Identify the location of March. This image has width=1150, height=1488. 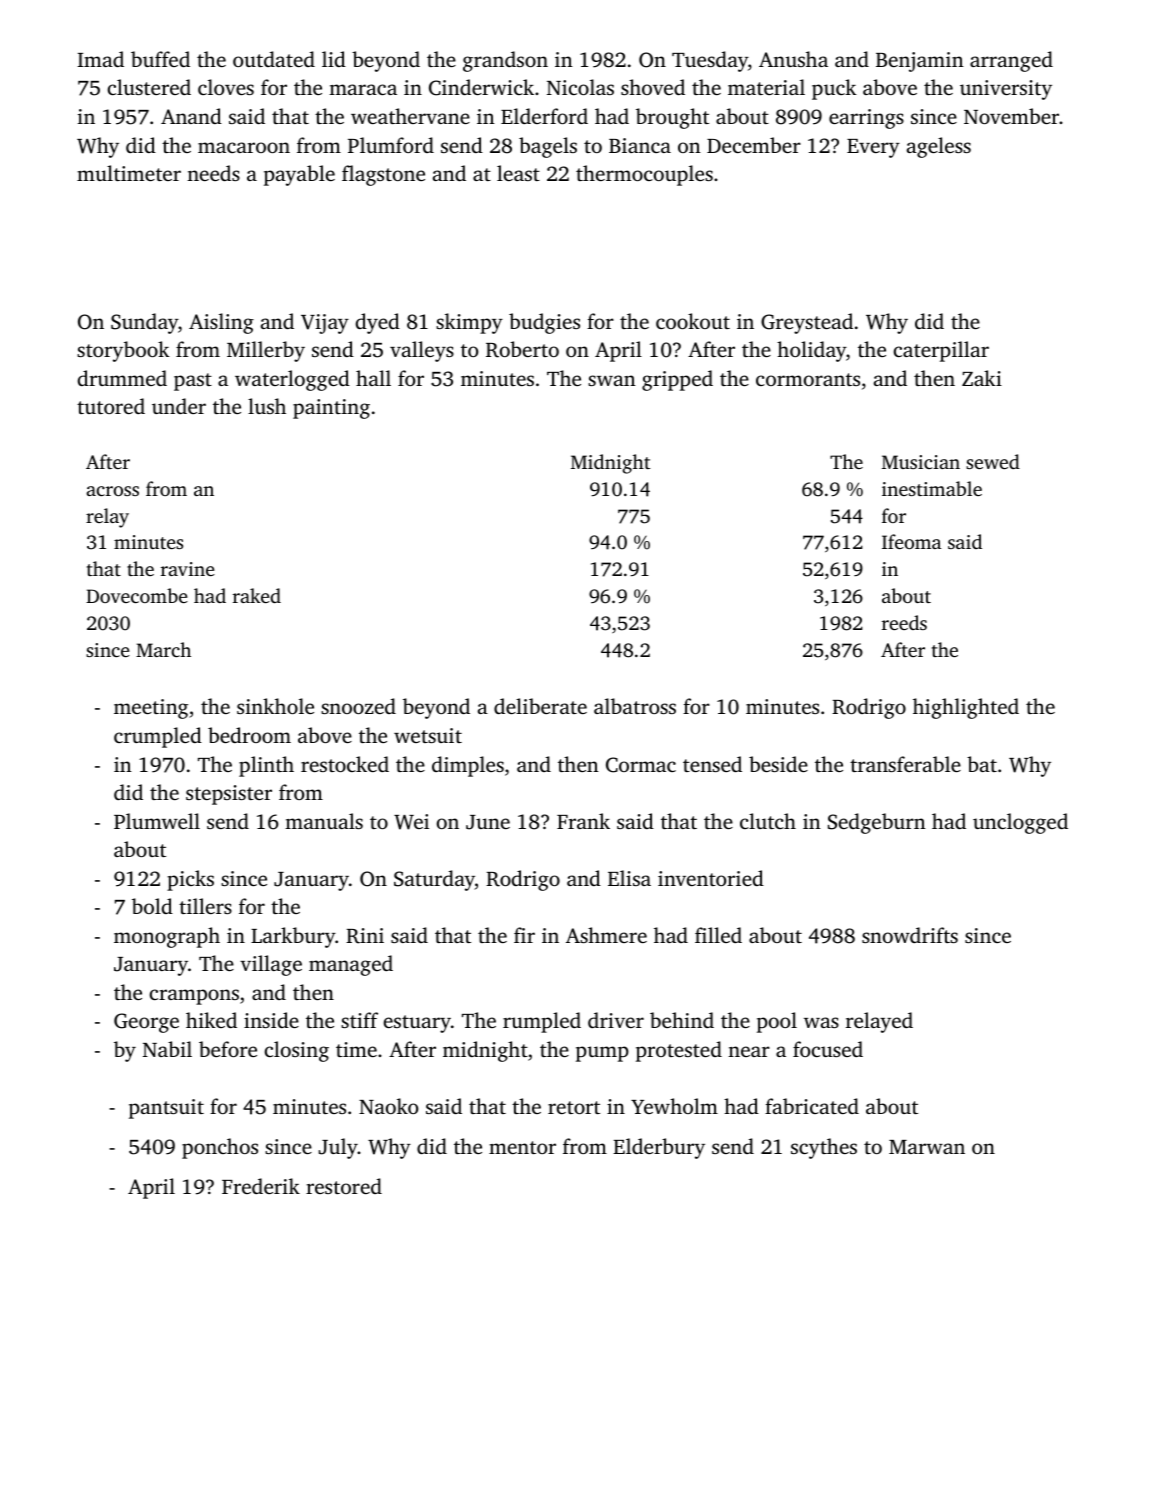
(163, 649).
